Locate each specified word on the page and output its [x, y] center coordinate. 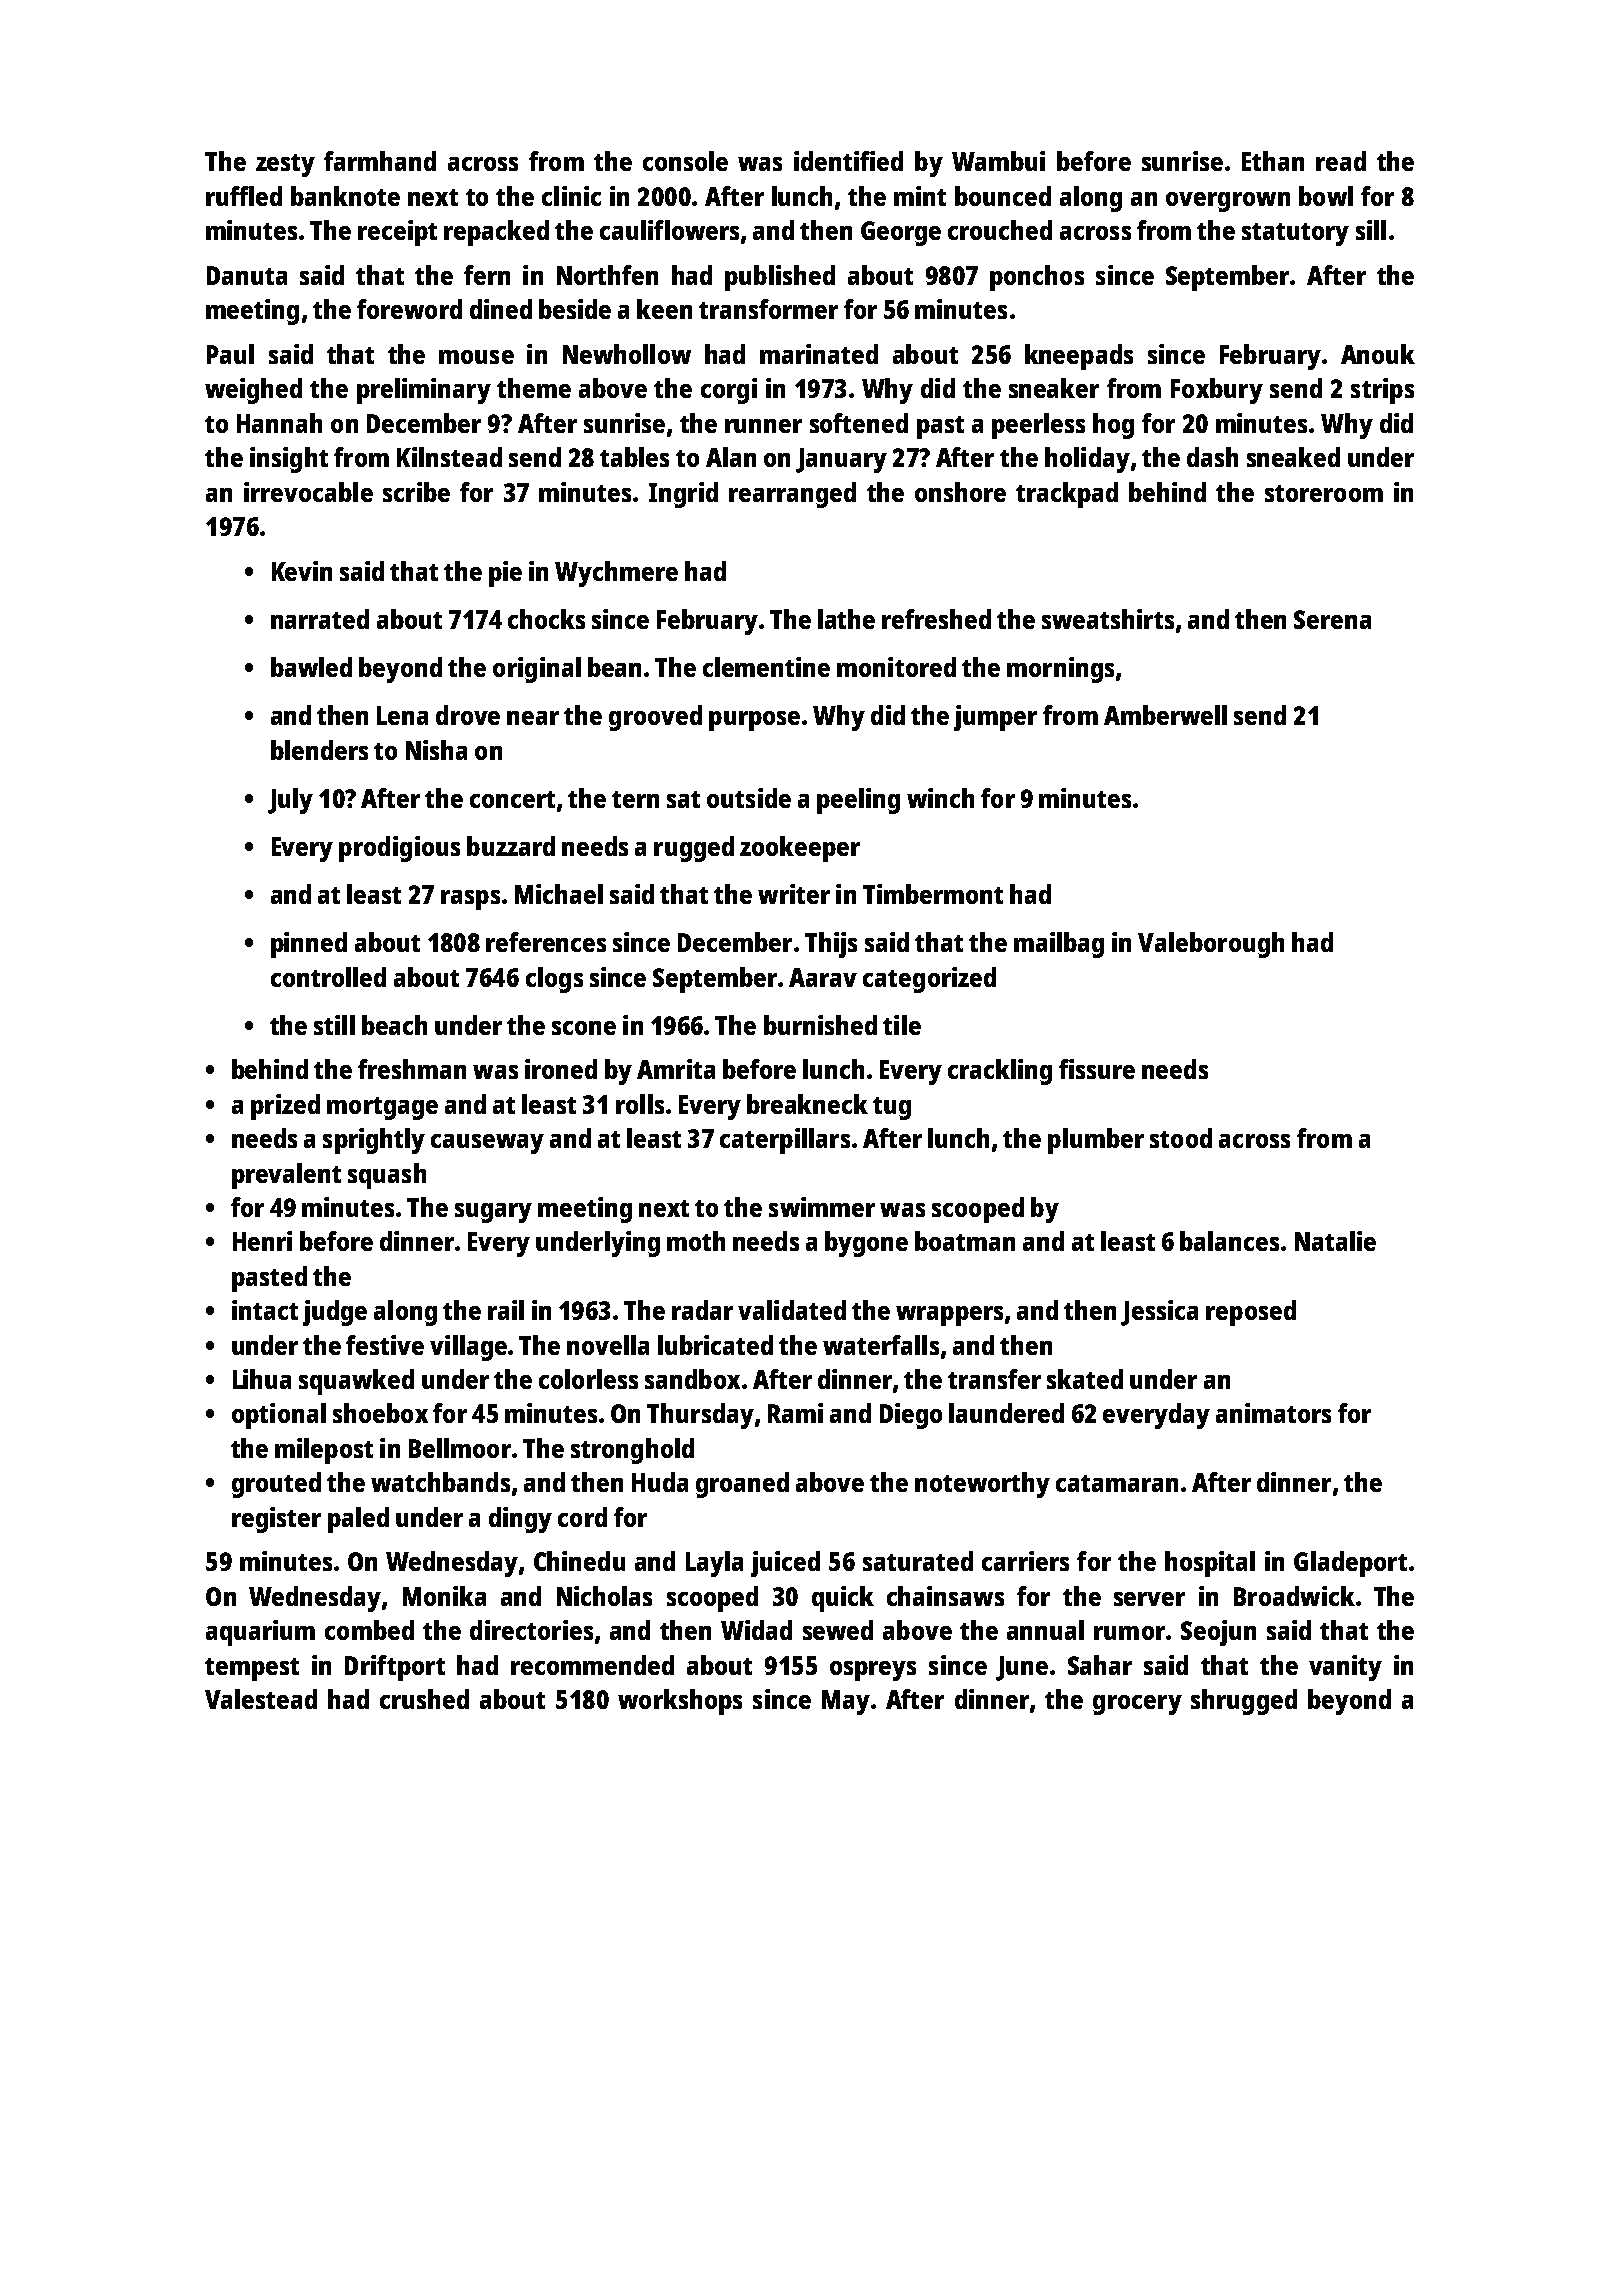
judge [335, 1313]
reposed [1251, 1313]
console [685, 161]
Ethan [1273, 161]
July [290, 801]
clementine [766, 667]
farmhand [380, 161]
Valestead [261, 1699]
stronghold [632, 1451]
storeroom [1324, 493]
